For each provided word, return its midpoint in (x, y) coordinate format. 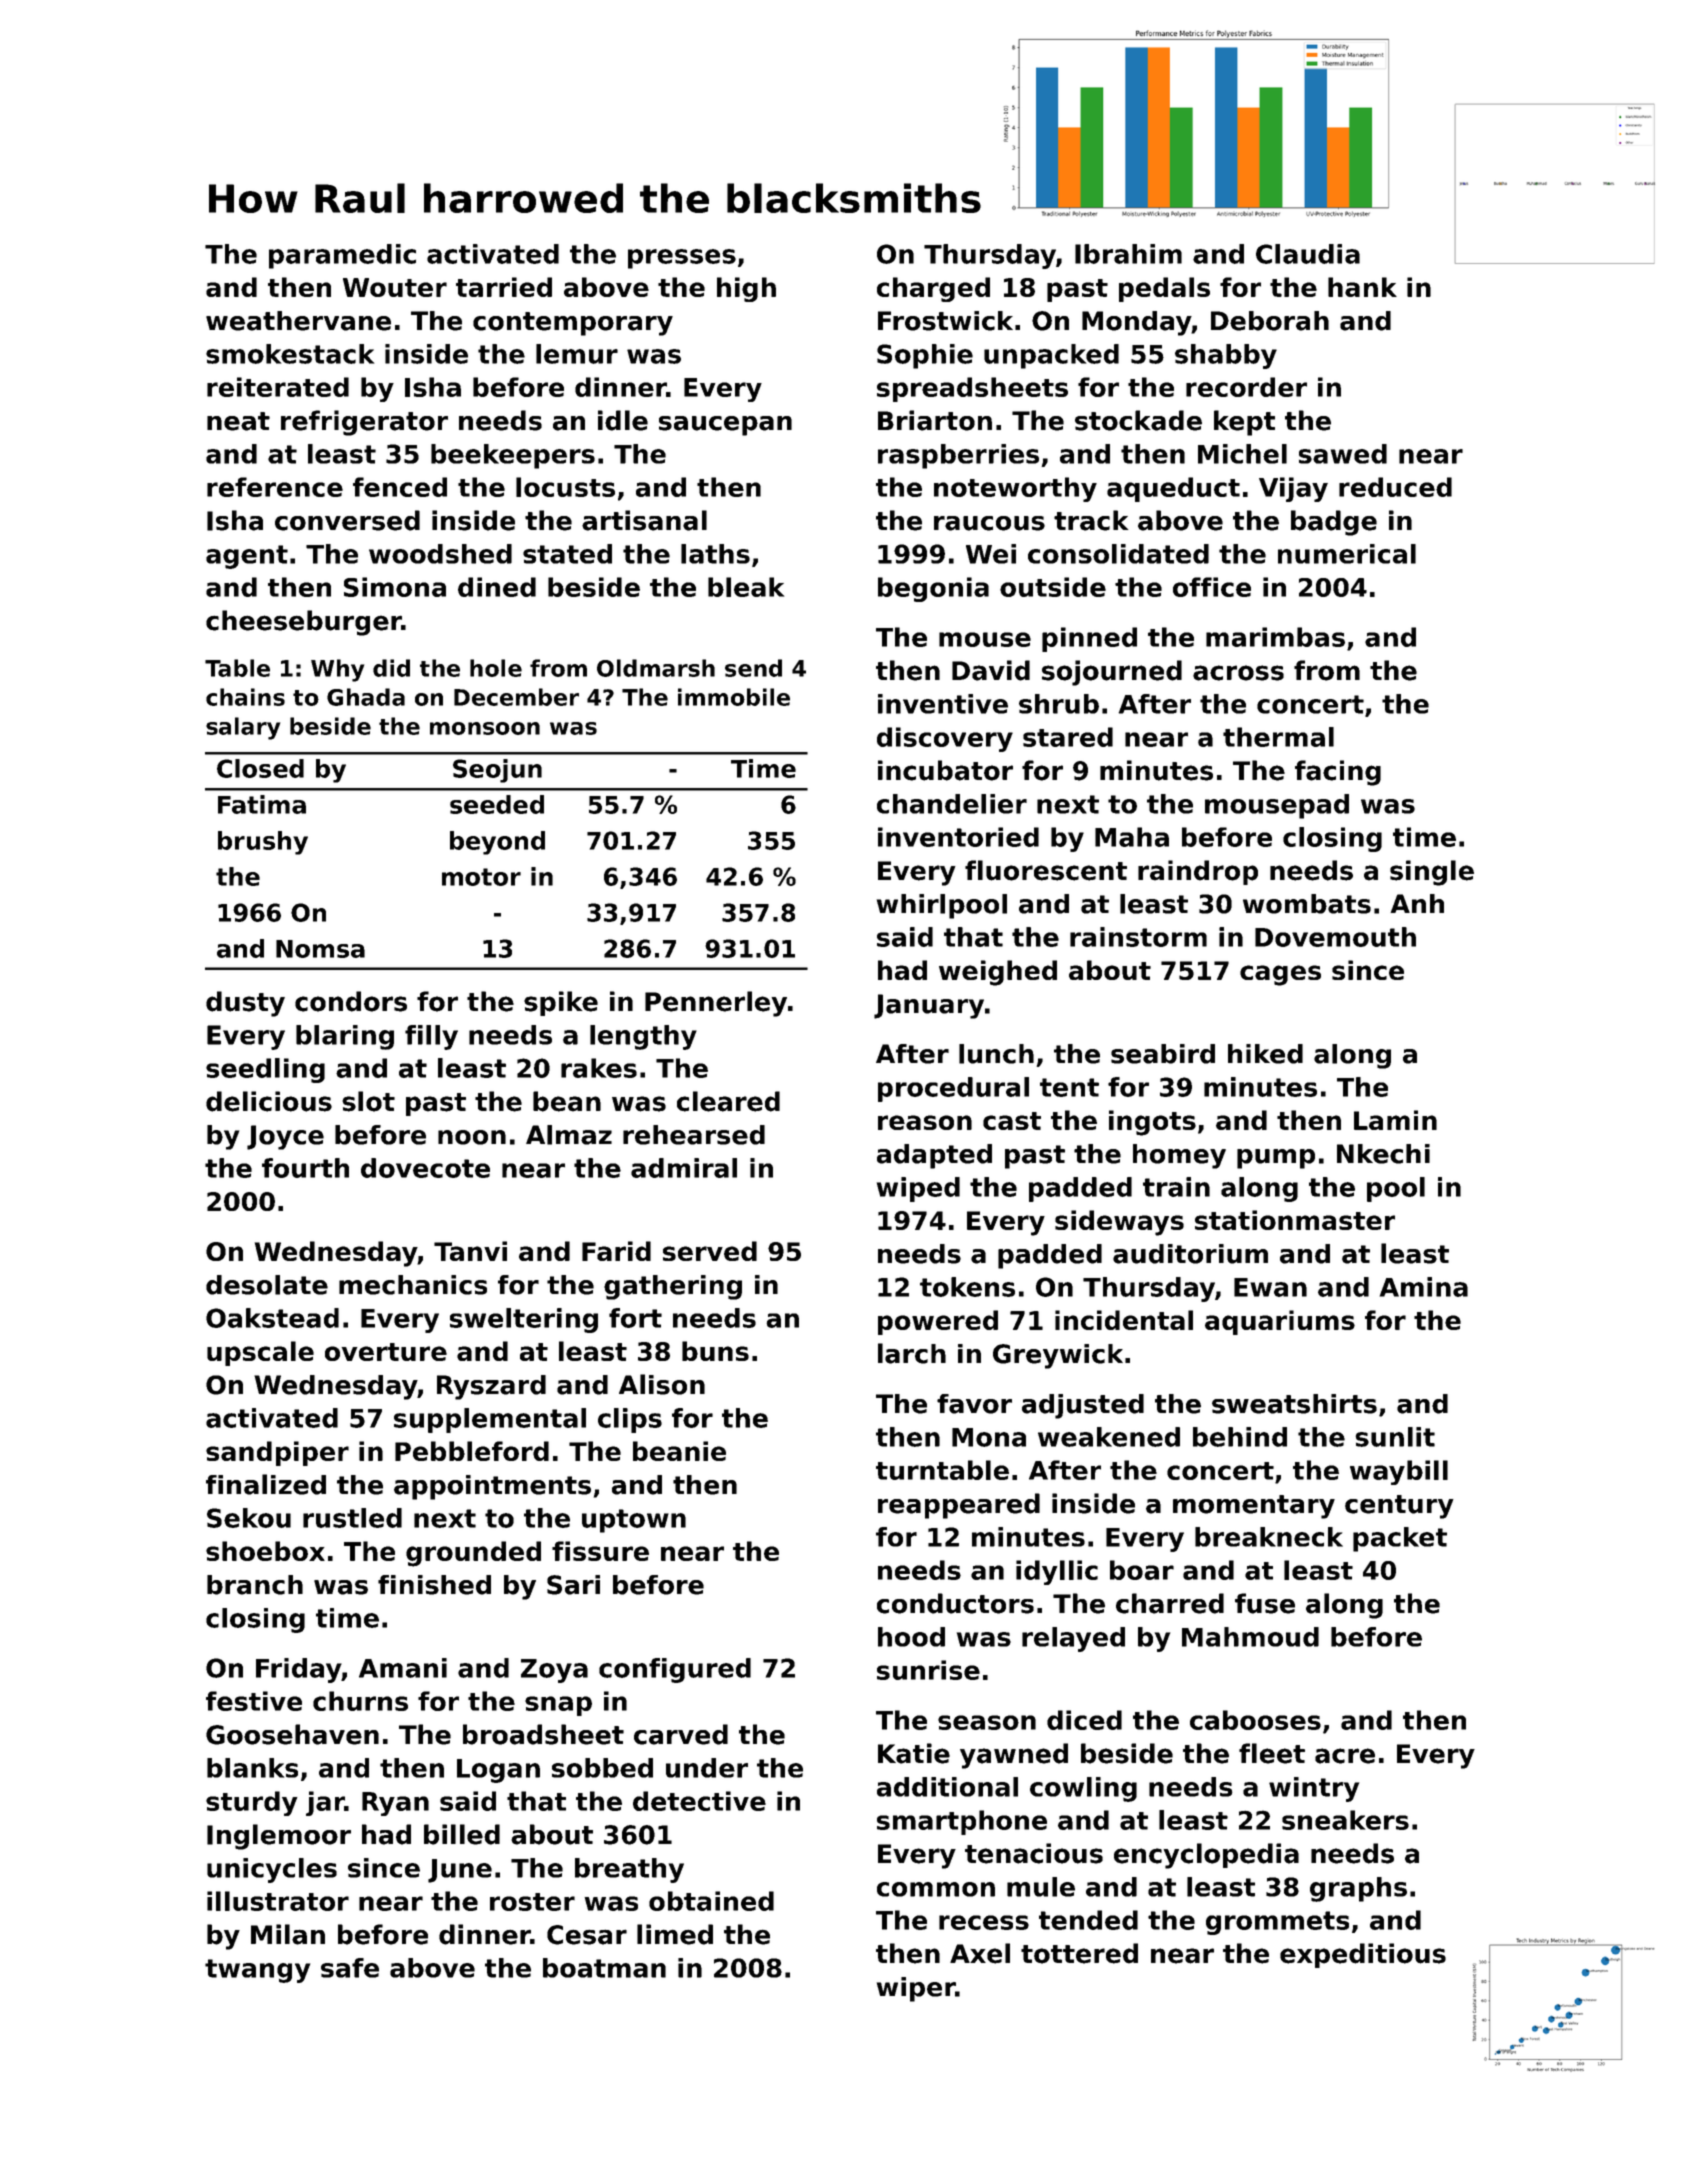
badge (1334, 523)
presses (682, 259)
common (936, 1889)
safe (350, 1968)
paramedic (342, 256)
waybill (1399, 1472)
